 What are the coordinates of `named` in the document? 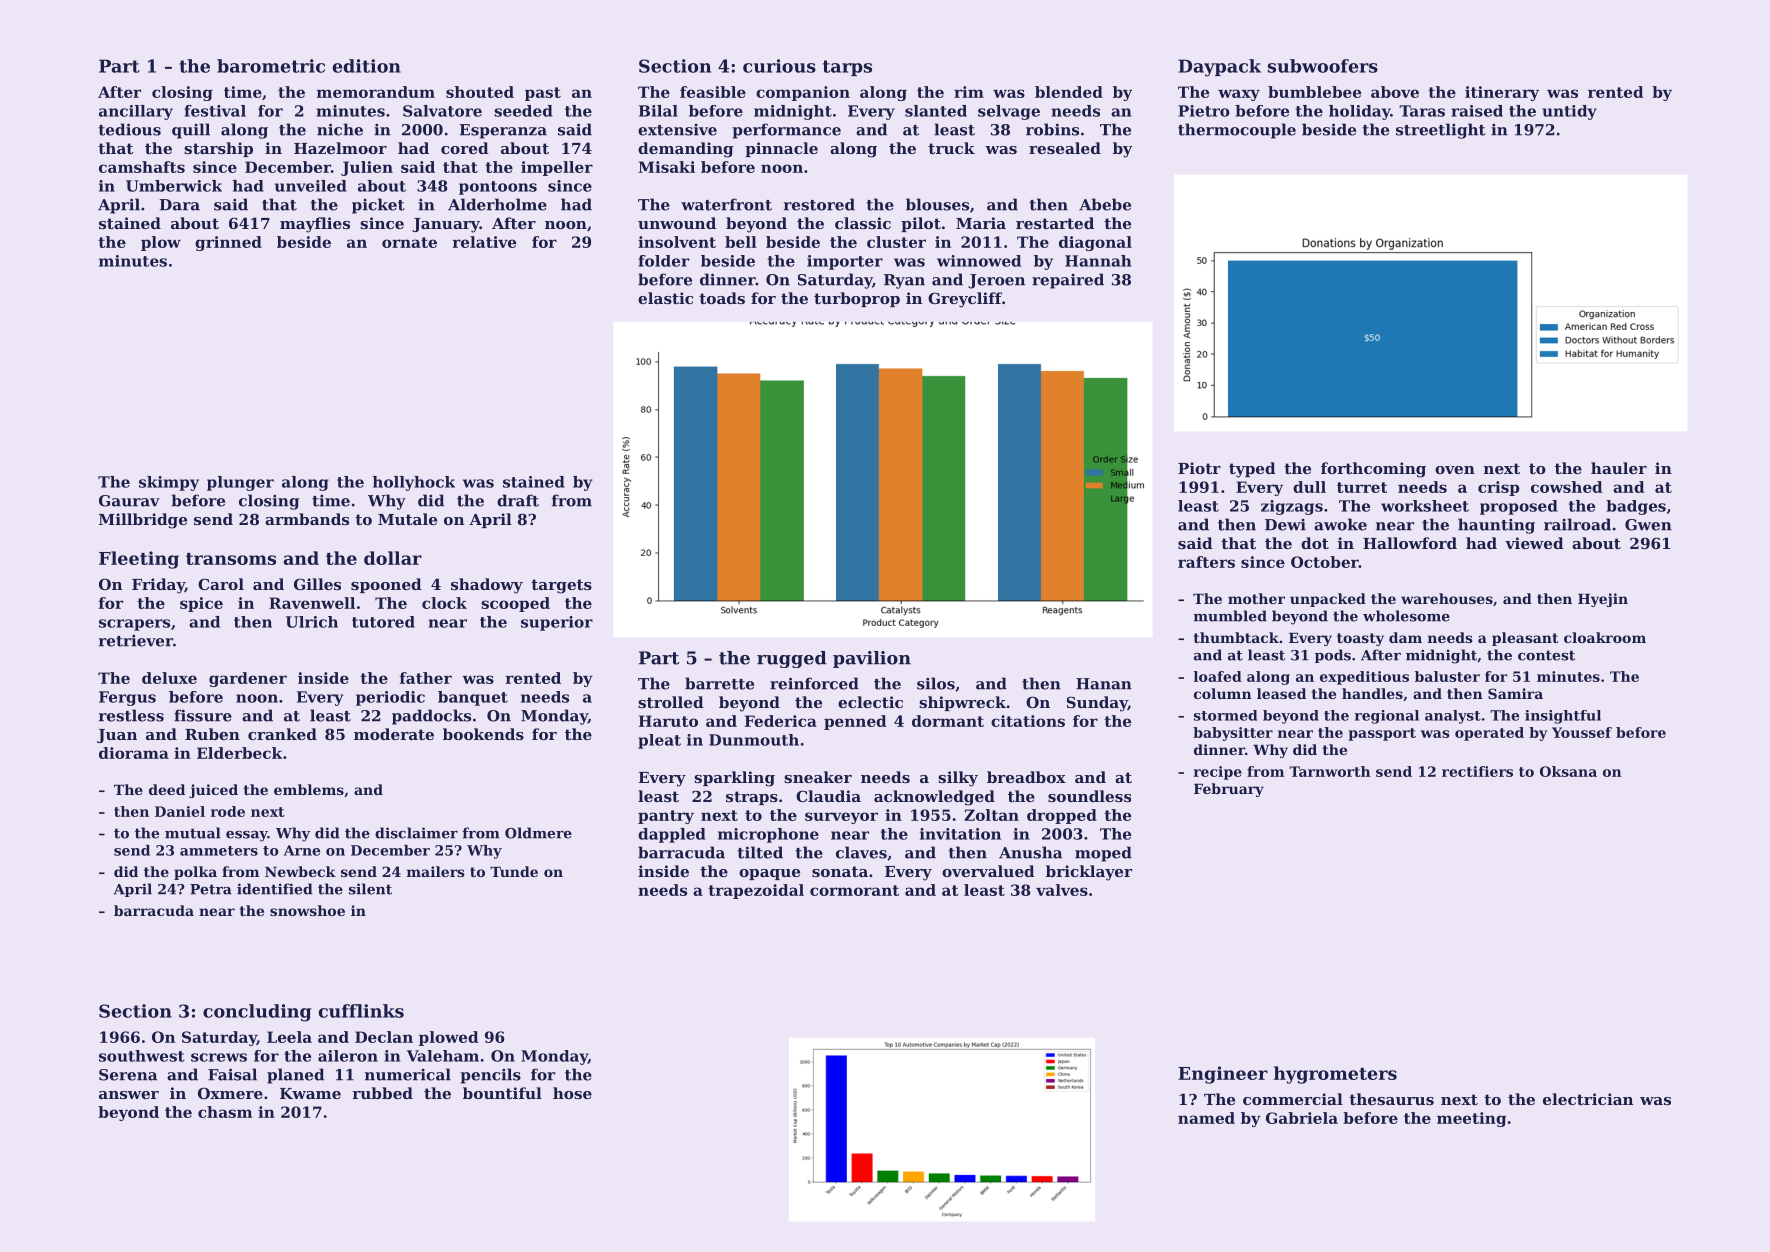 It's located at (1206, 1118).
